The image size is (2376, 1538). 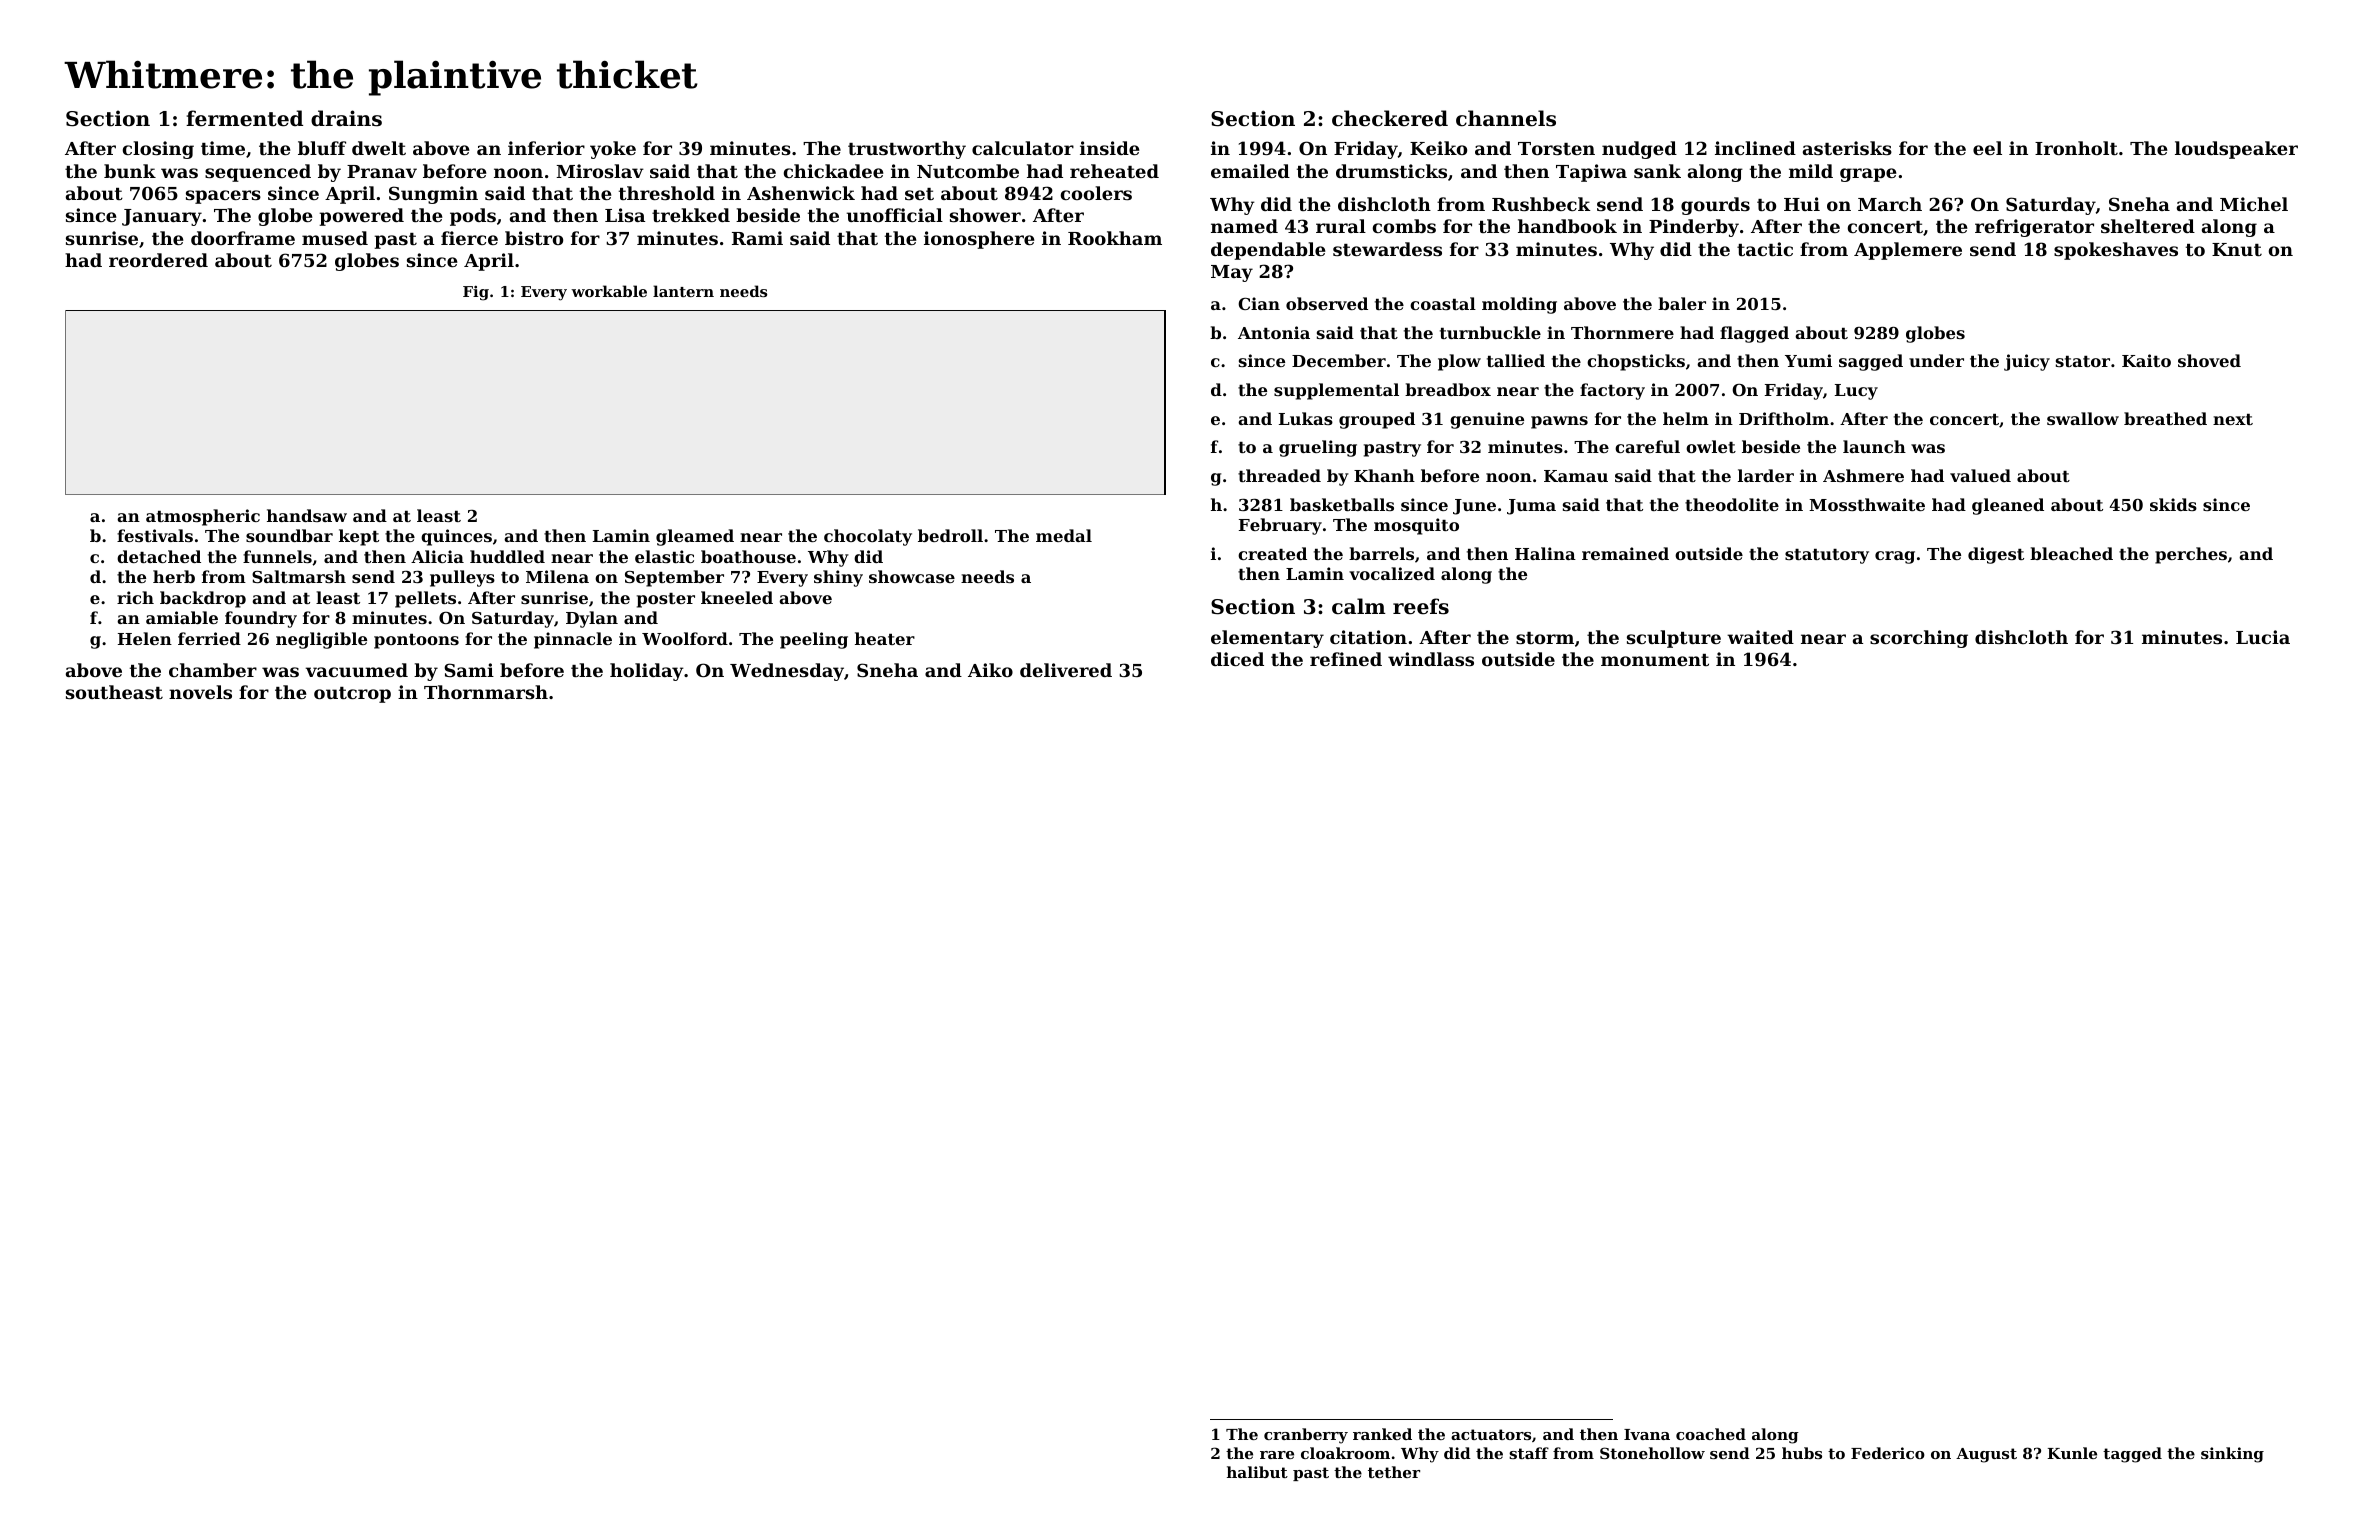 What do you see at coordinates (1250, 171) in the document?
I see `emailed` at bounding box center [1250, 171].
